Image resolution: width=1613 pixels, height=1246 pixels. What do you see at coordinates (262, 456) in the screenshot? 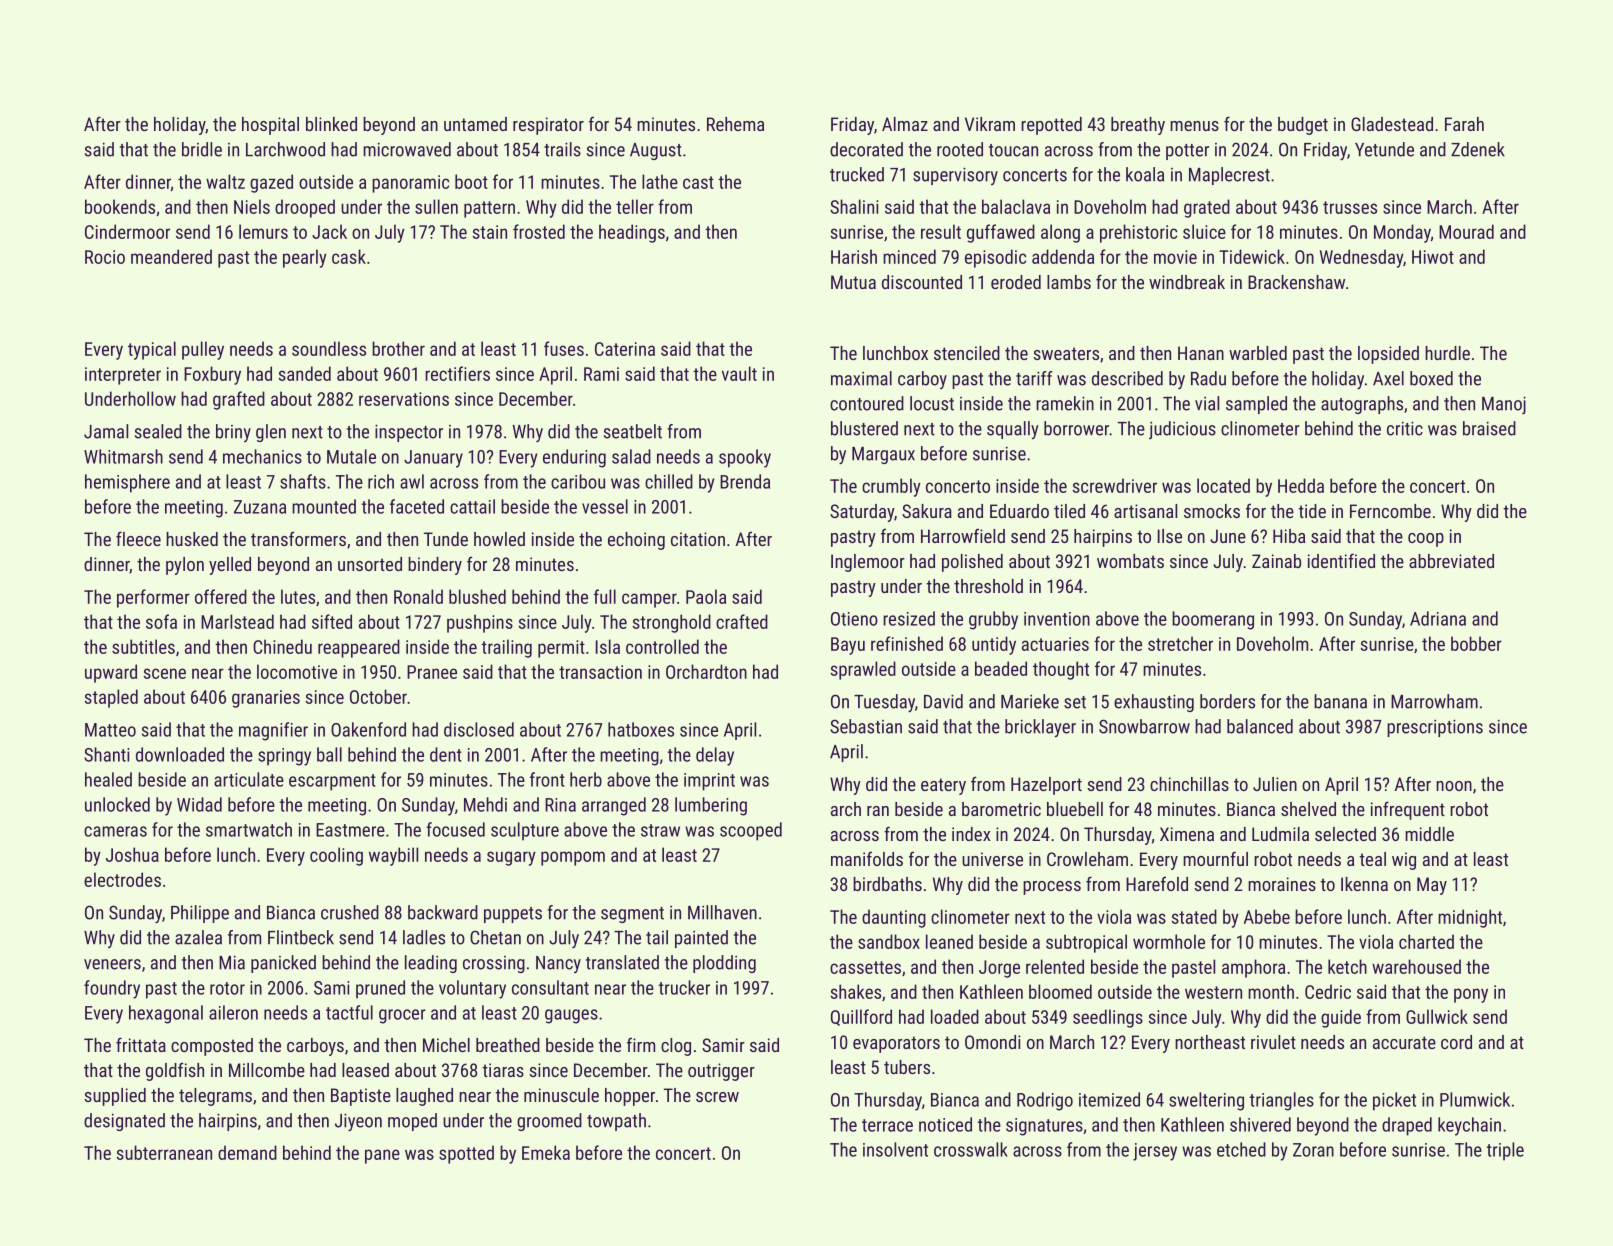
I see `mechanics` at bounding box center [262, 456].
